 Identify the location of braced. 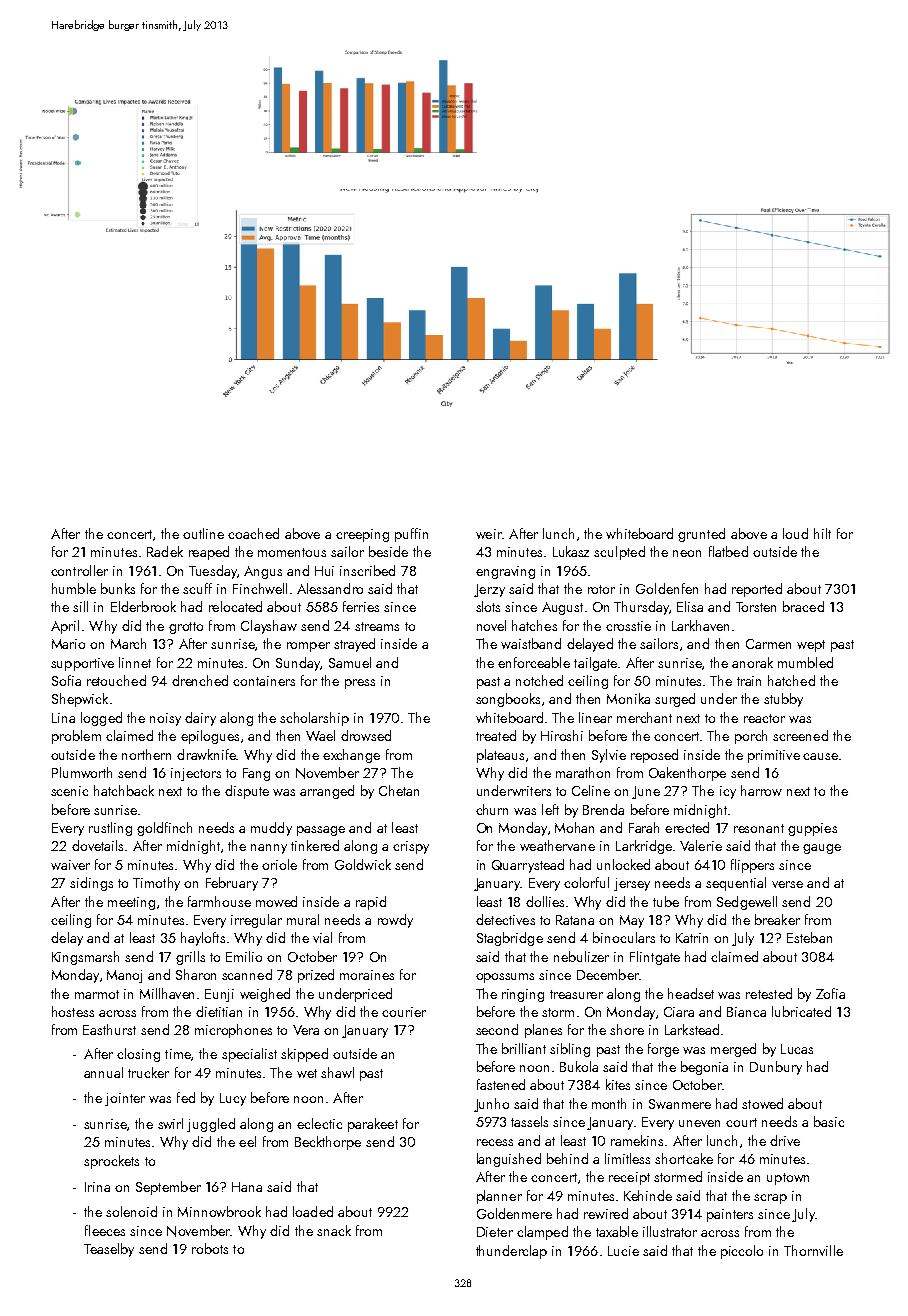
(803, 606).
